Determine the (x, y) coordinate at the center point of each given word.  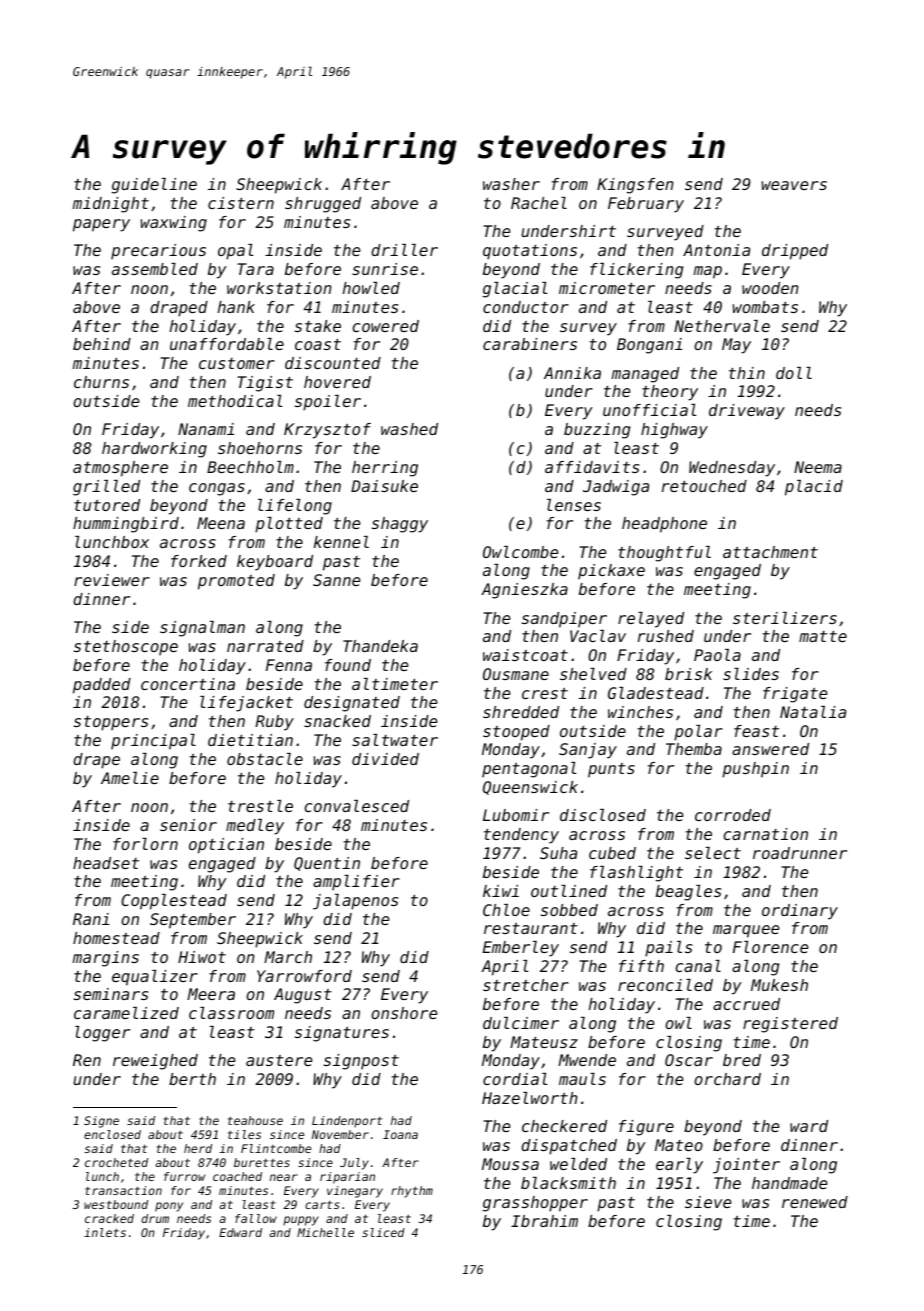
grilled (106, 488)
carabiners (530, 344)
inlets (105, 1232)
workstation (279, 288)
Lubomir (516, 815)
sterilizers (785, 618)
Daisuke (384, 486)
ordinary (800, 912)
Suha (558, 853)
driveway (747, 412)
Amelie (130, 778)
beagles (688, 893)
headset (106, 863)
